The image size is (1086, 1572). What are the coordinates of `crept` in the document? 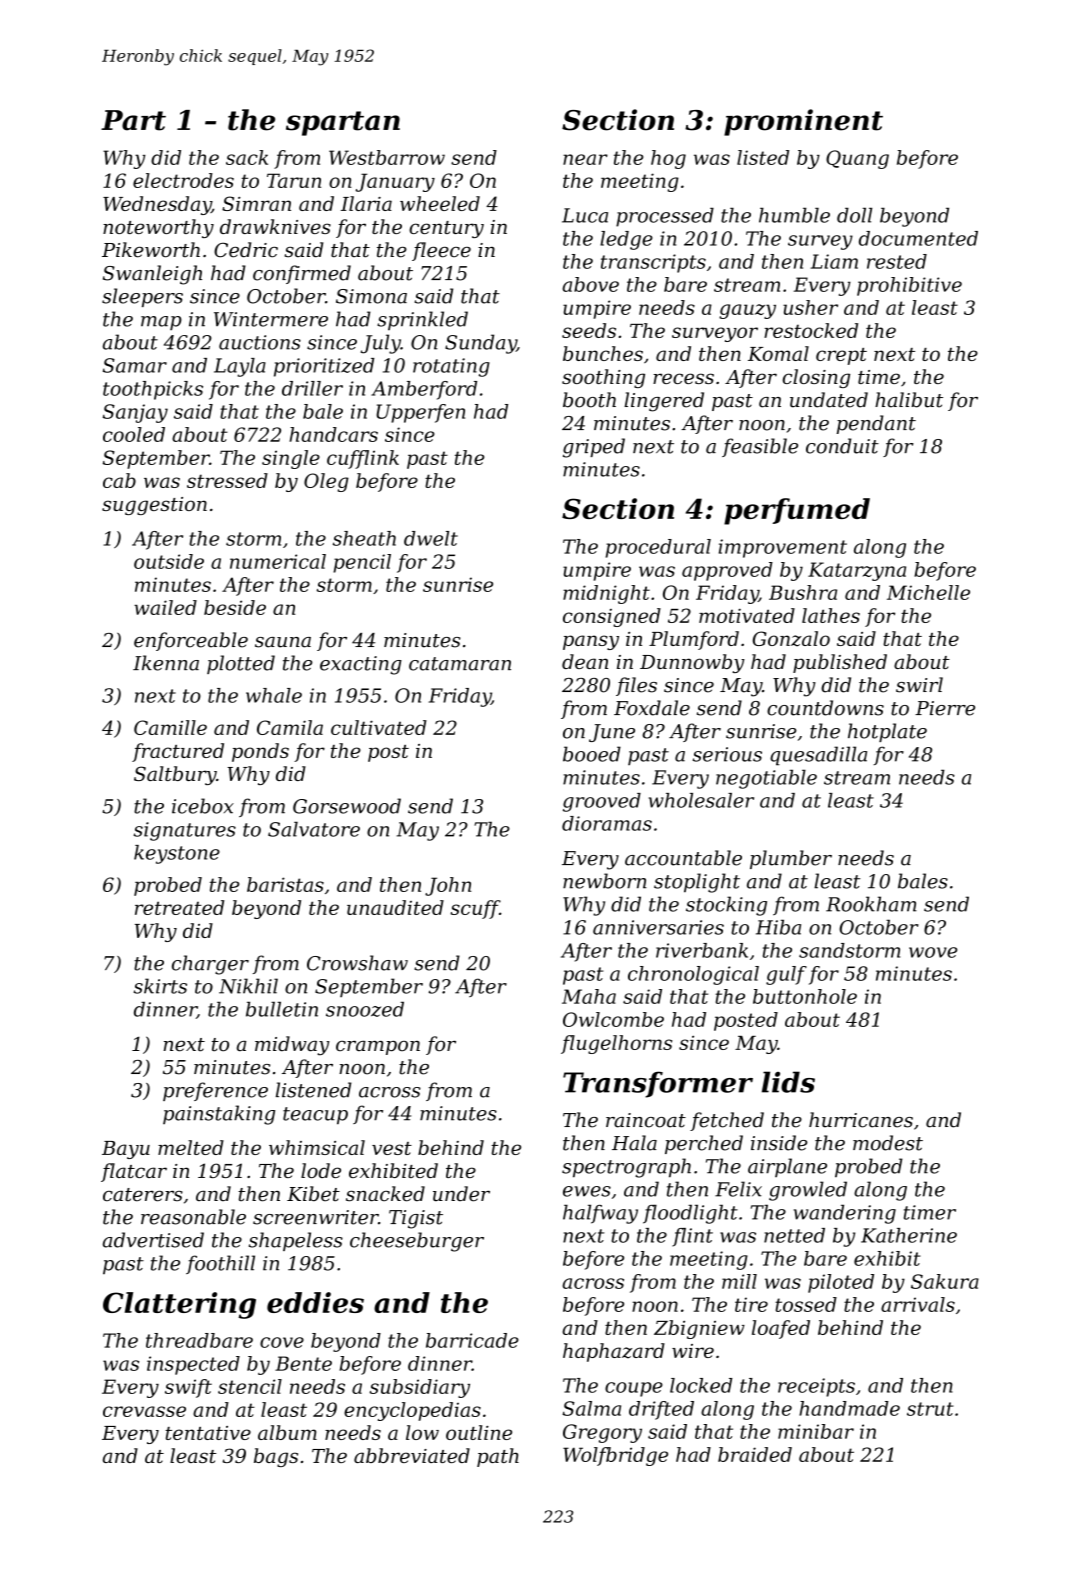 It's located at (841, 356).
